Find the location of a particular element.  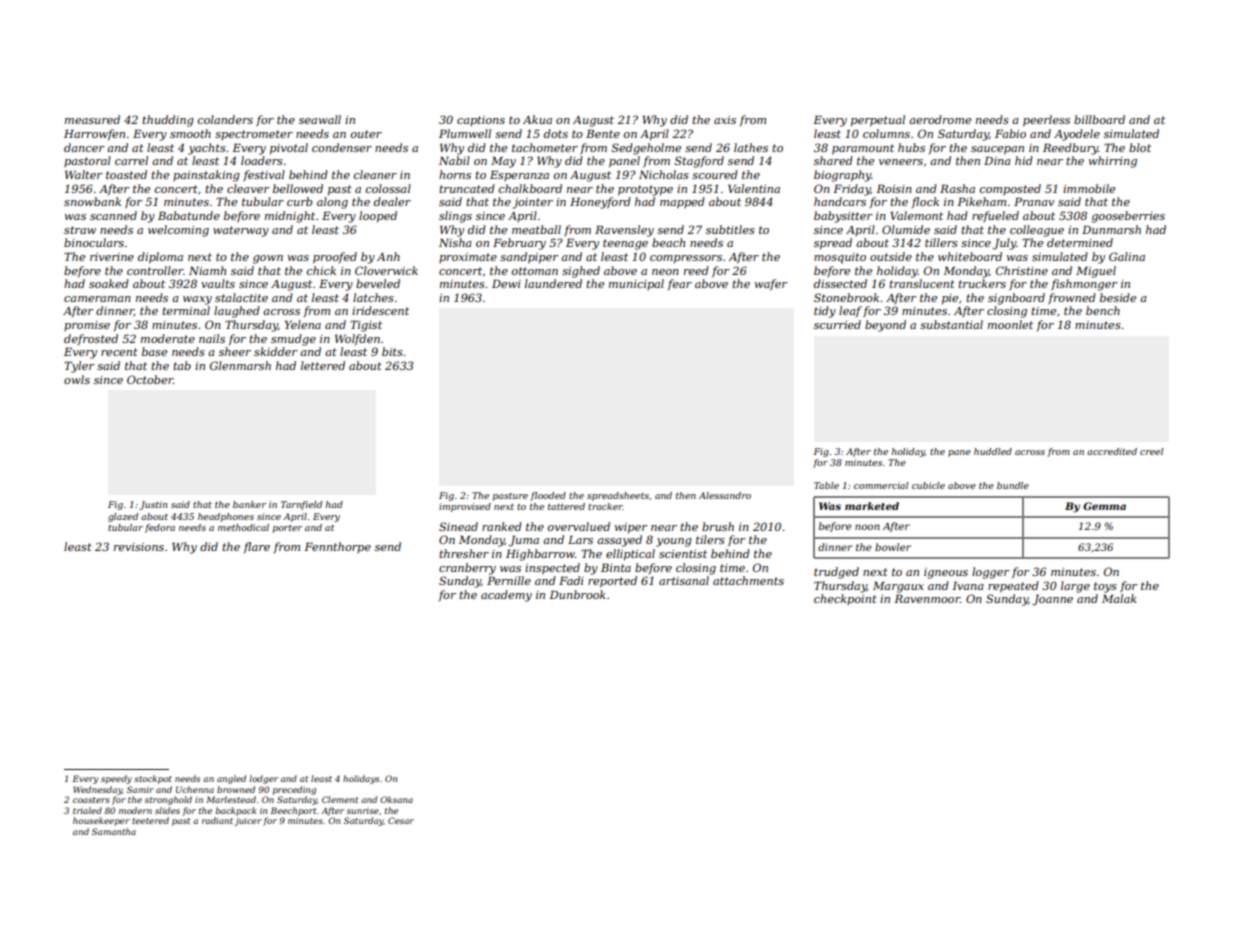

Dunbrook is located at coordinates (577, 594).
